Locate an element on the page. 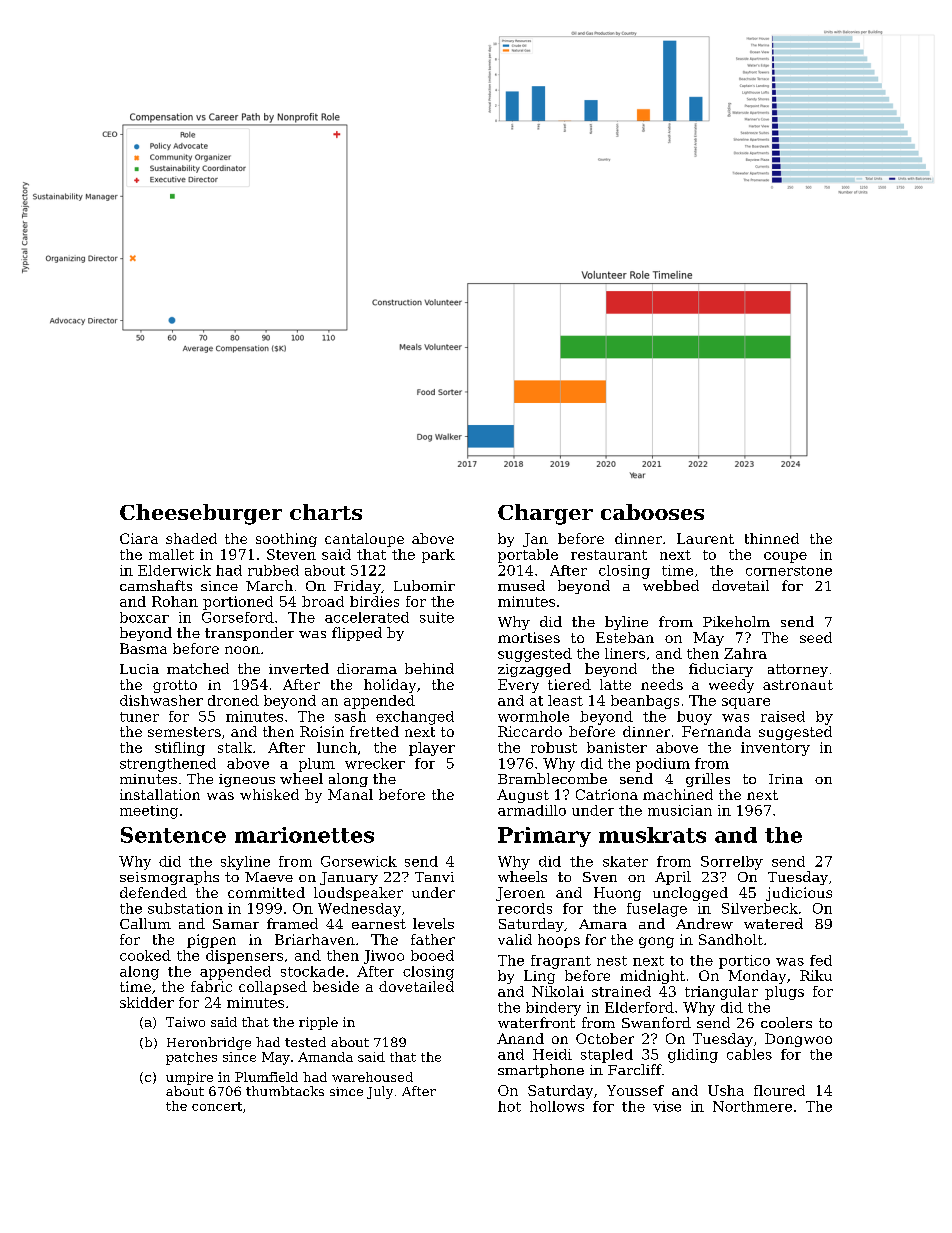  webbed is located at coordinates (671, 585).
